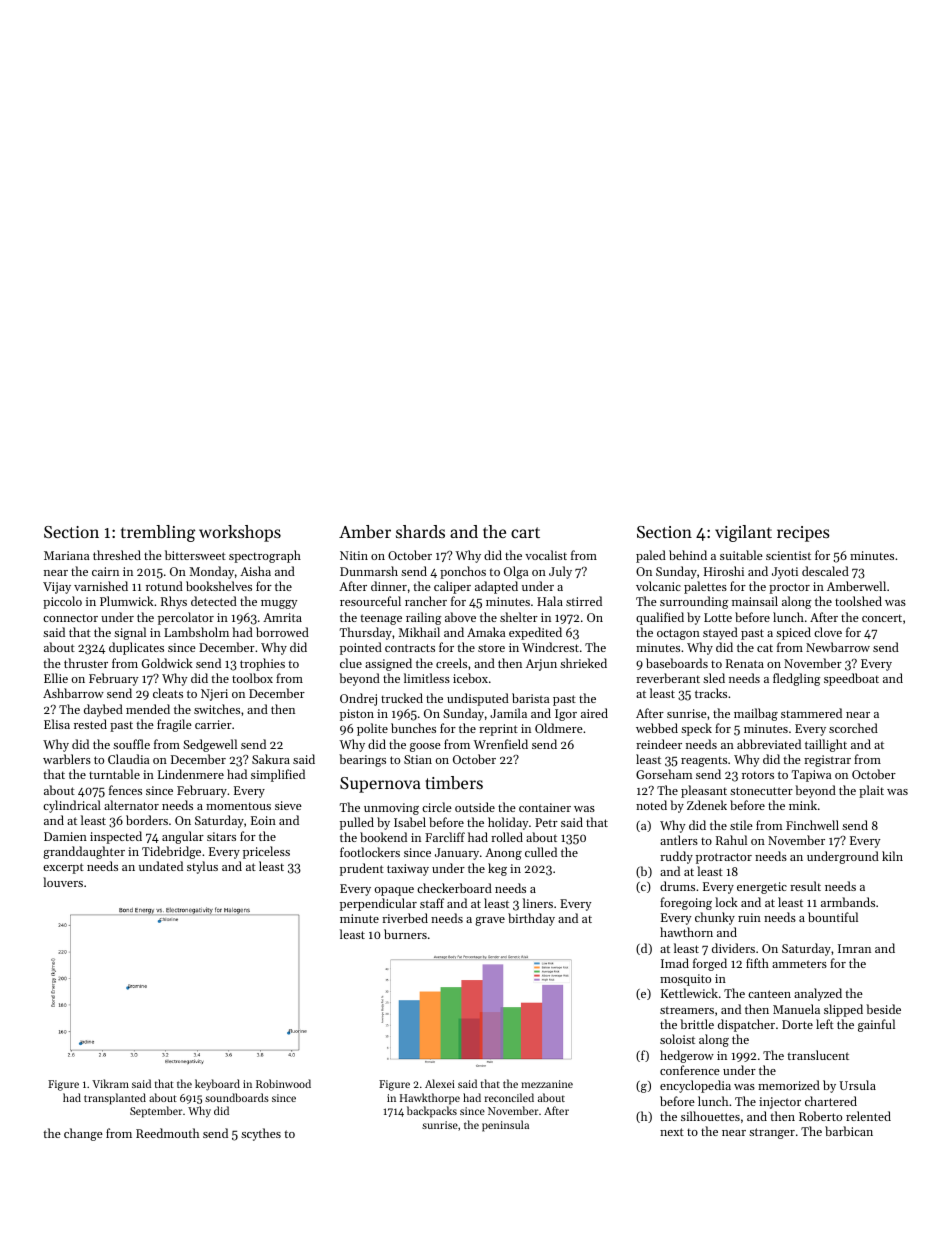 The width and height of the screenshot is (952, 1233). I want to click on Amaka, so click(486, 632).
